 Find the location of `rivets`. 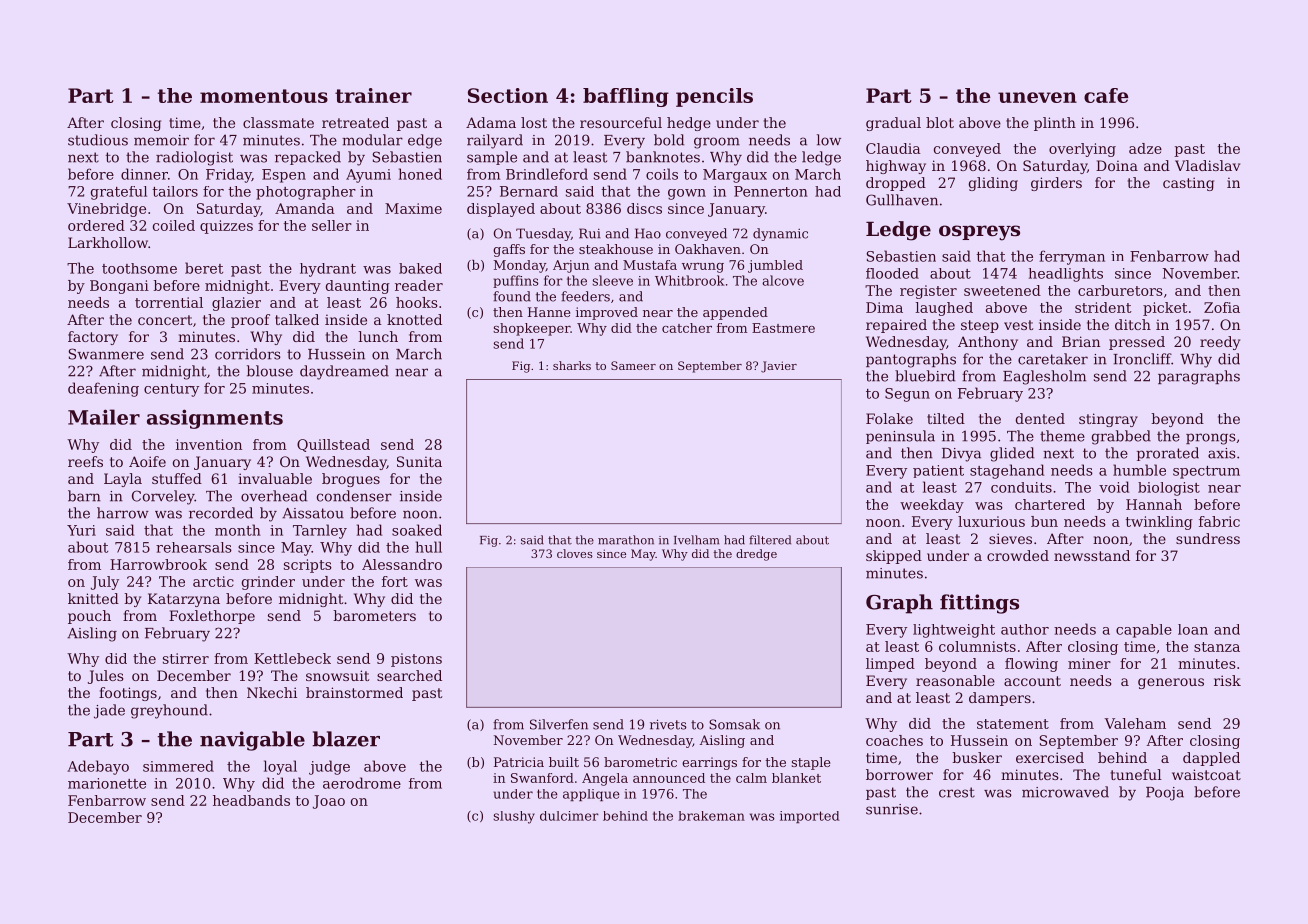

rivets is located at coordinates (668, 724).
